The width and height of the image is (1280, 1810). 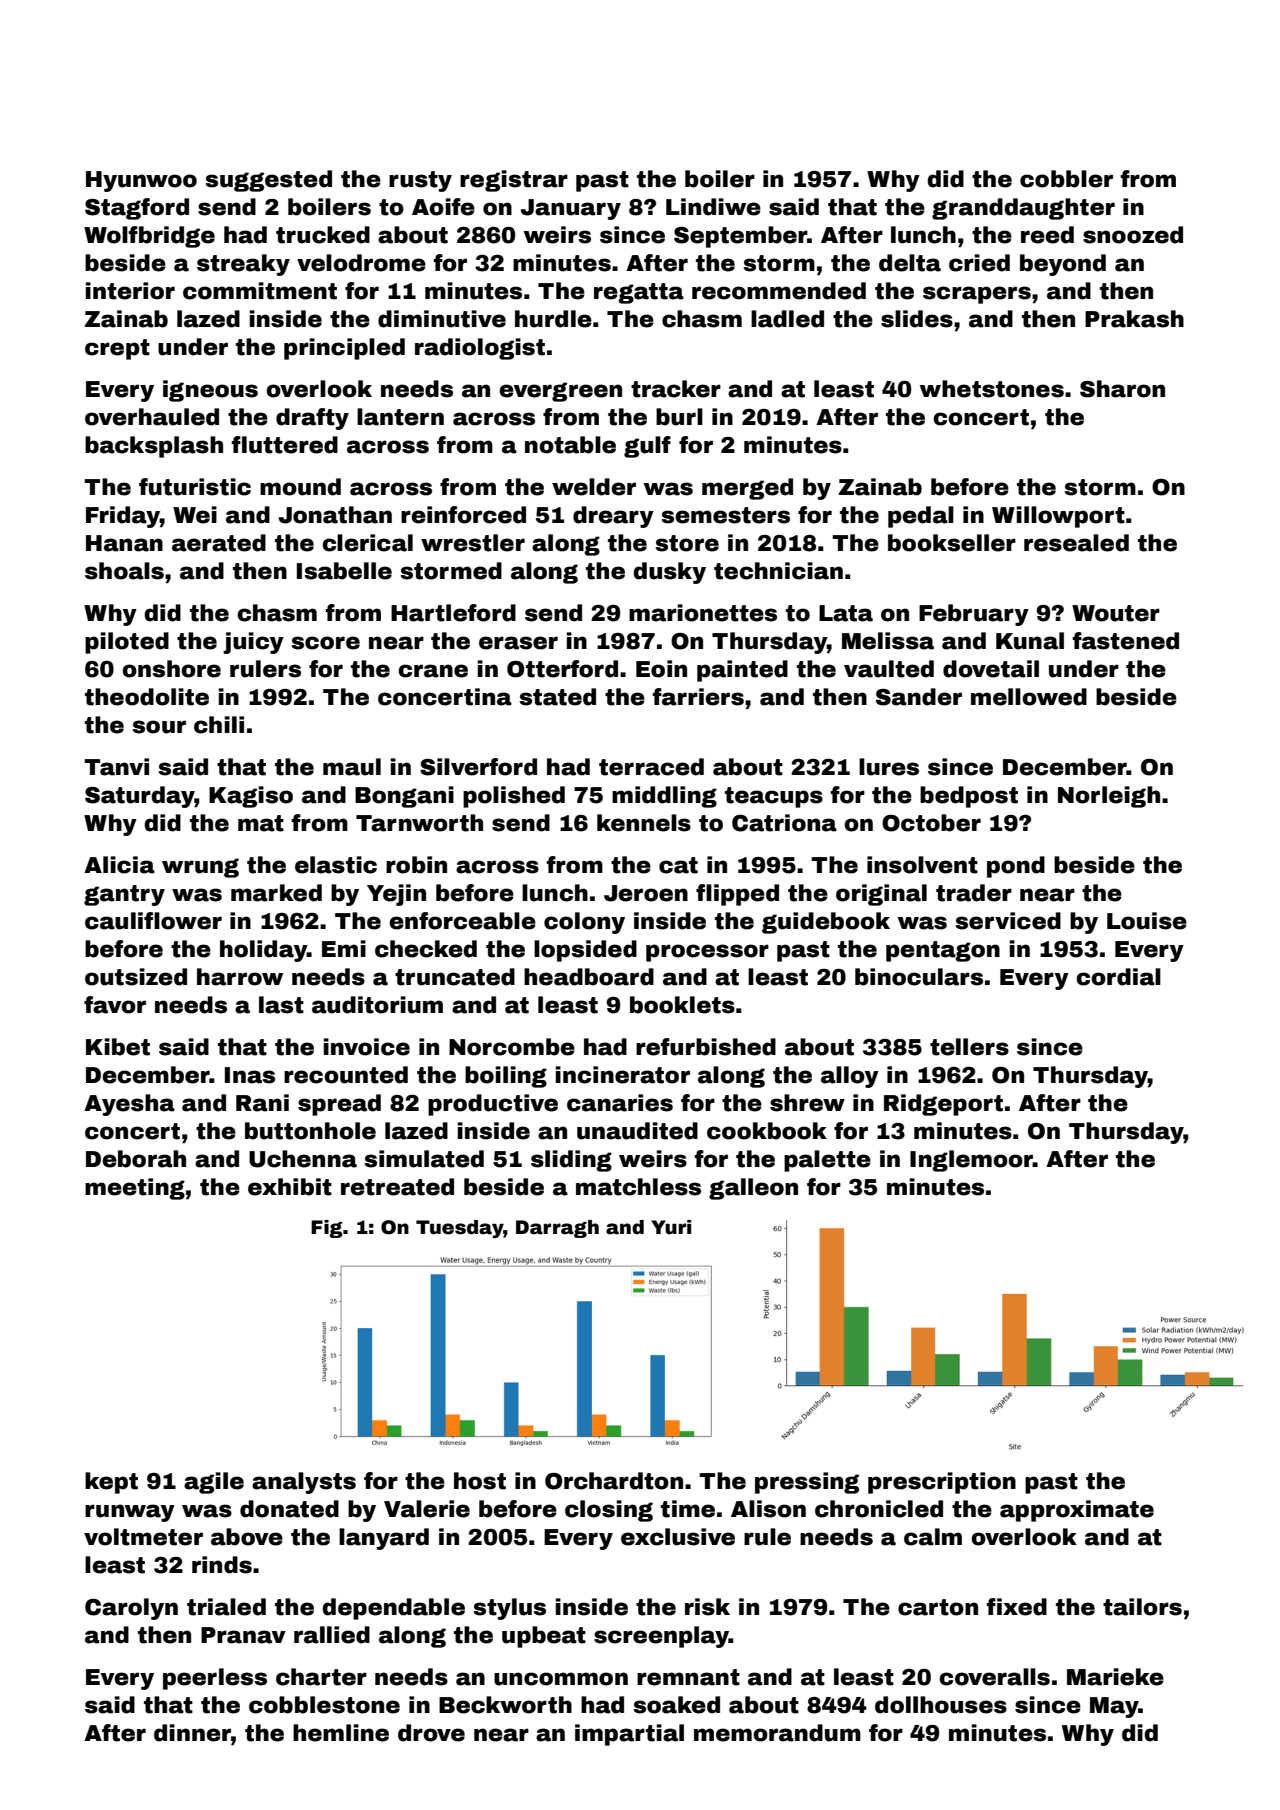 I want to click on dinner, so click(x=192, y=1733).
